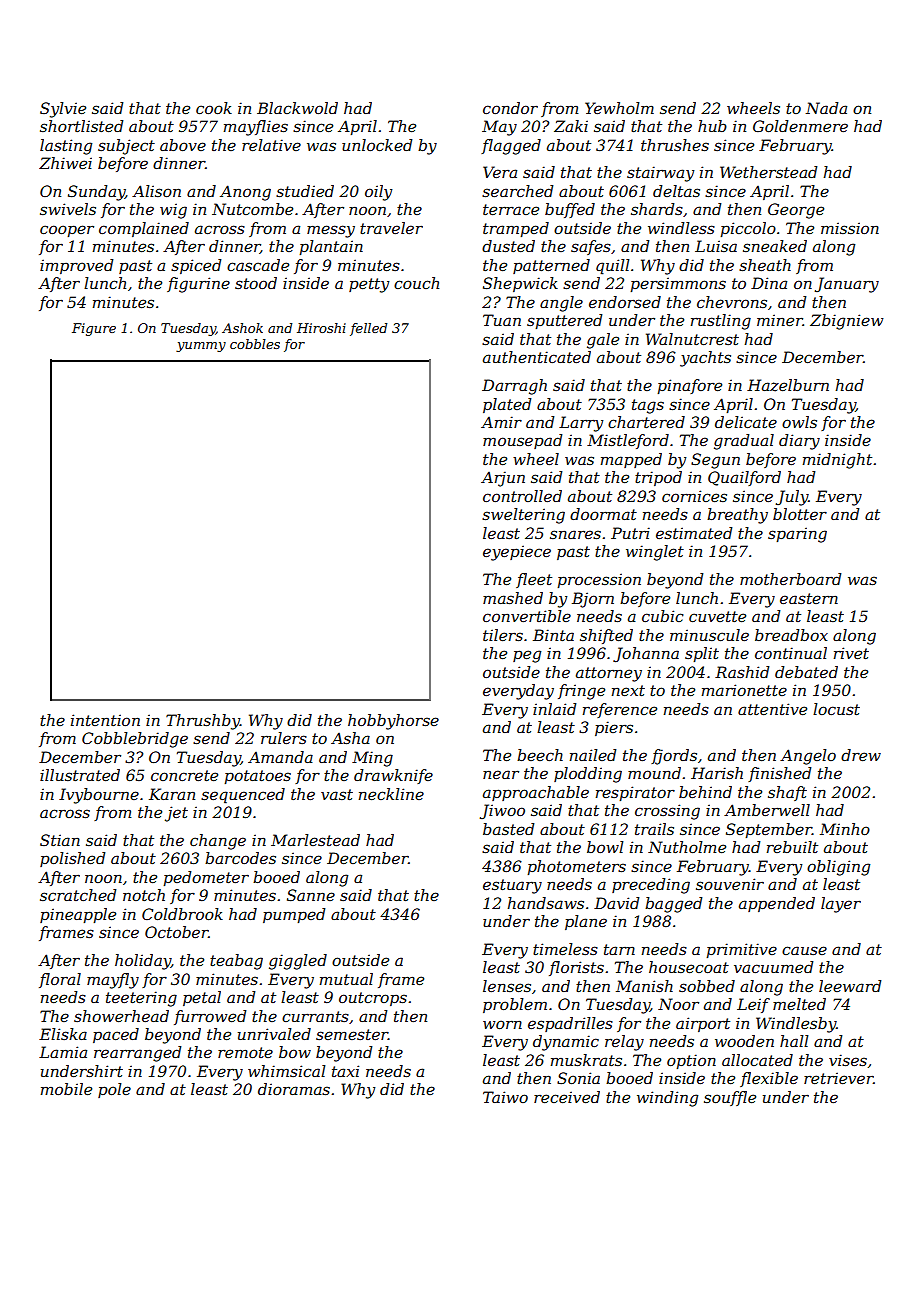 This screenshot has width=924, height=1308. Describe the element at coordinates (619, 108) in the screenshot. I see `Yewholm` at that location.
